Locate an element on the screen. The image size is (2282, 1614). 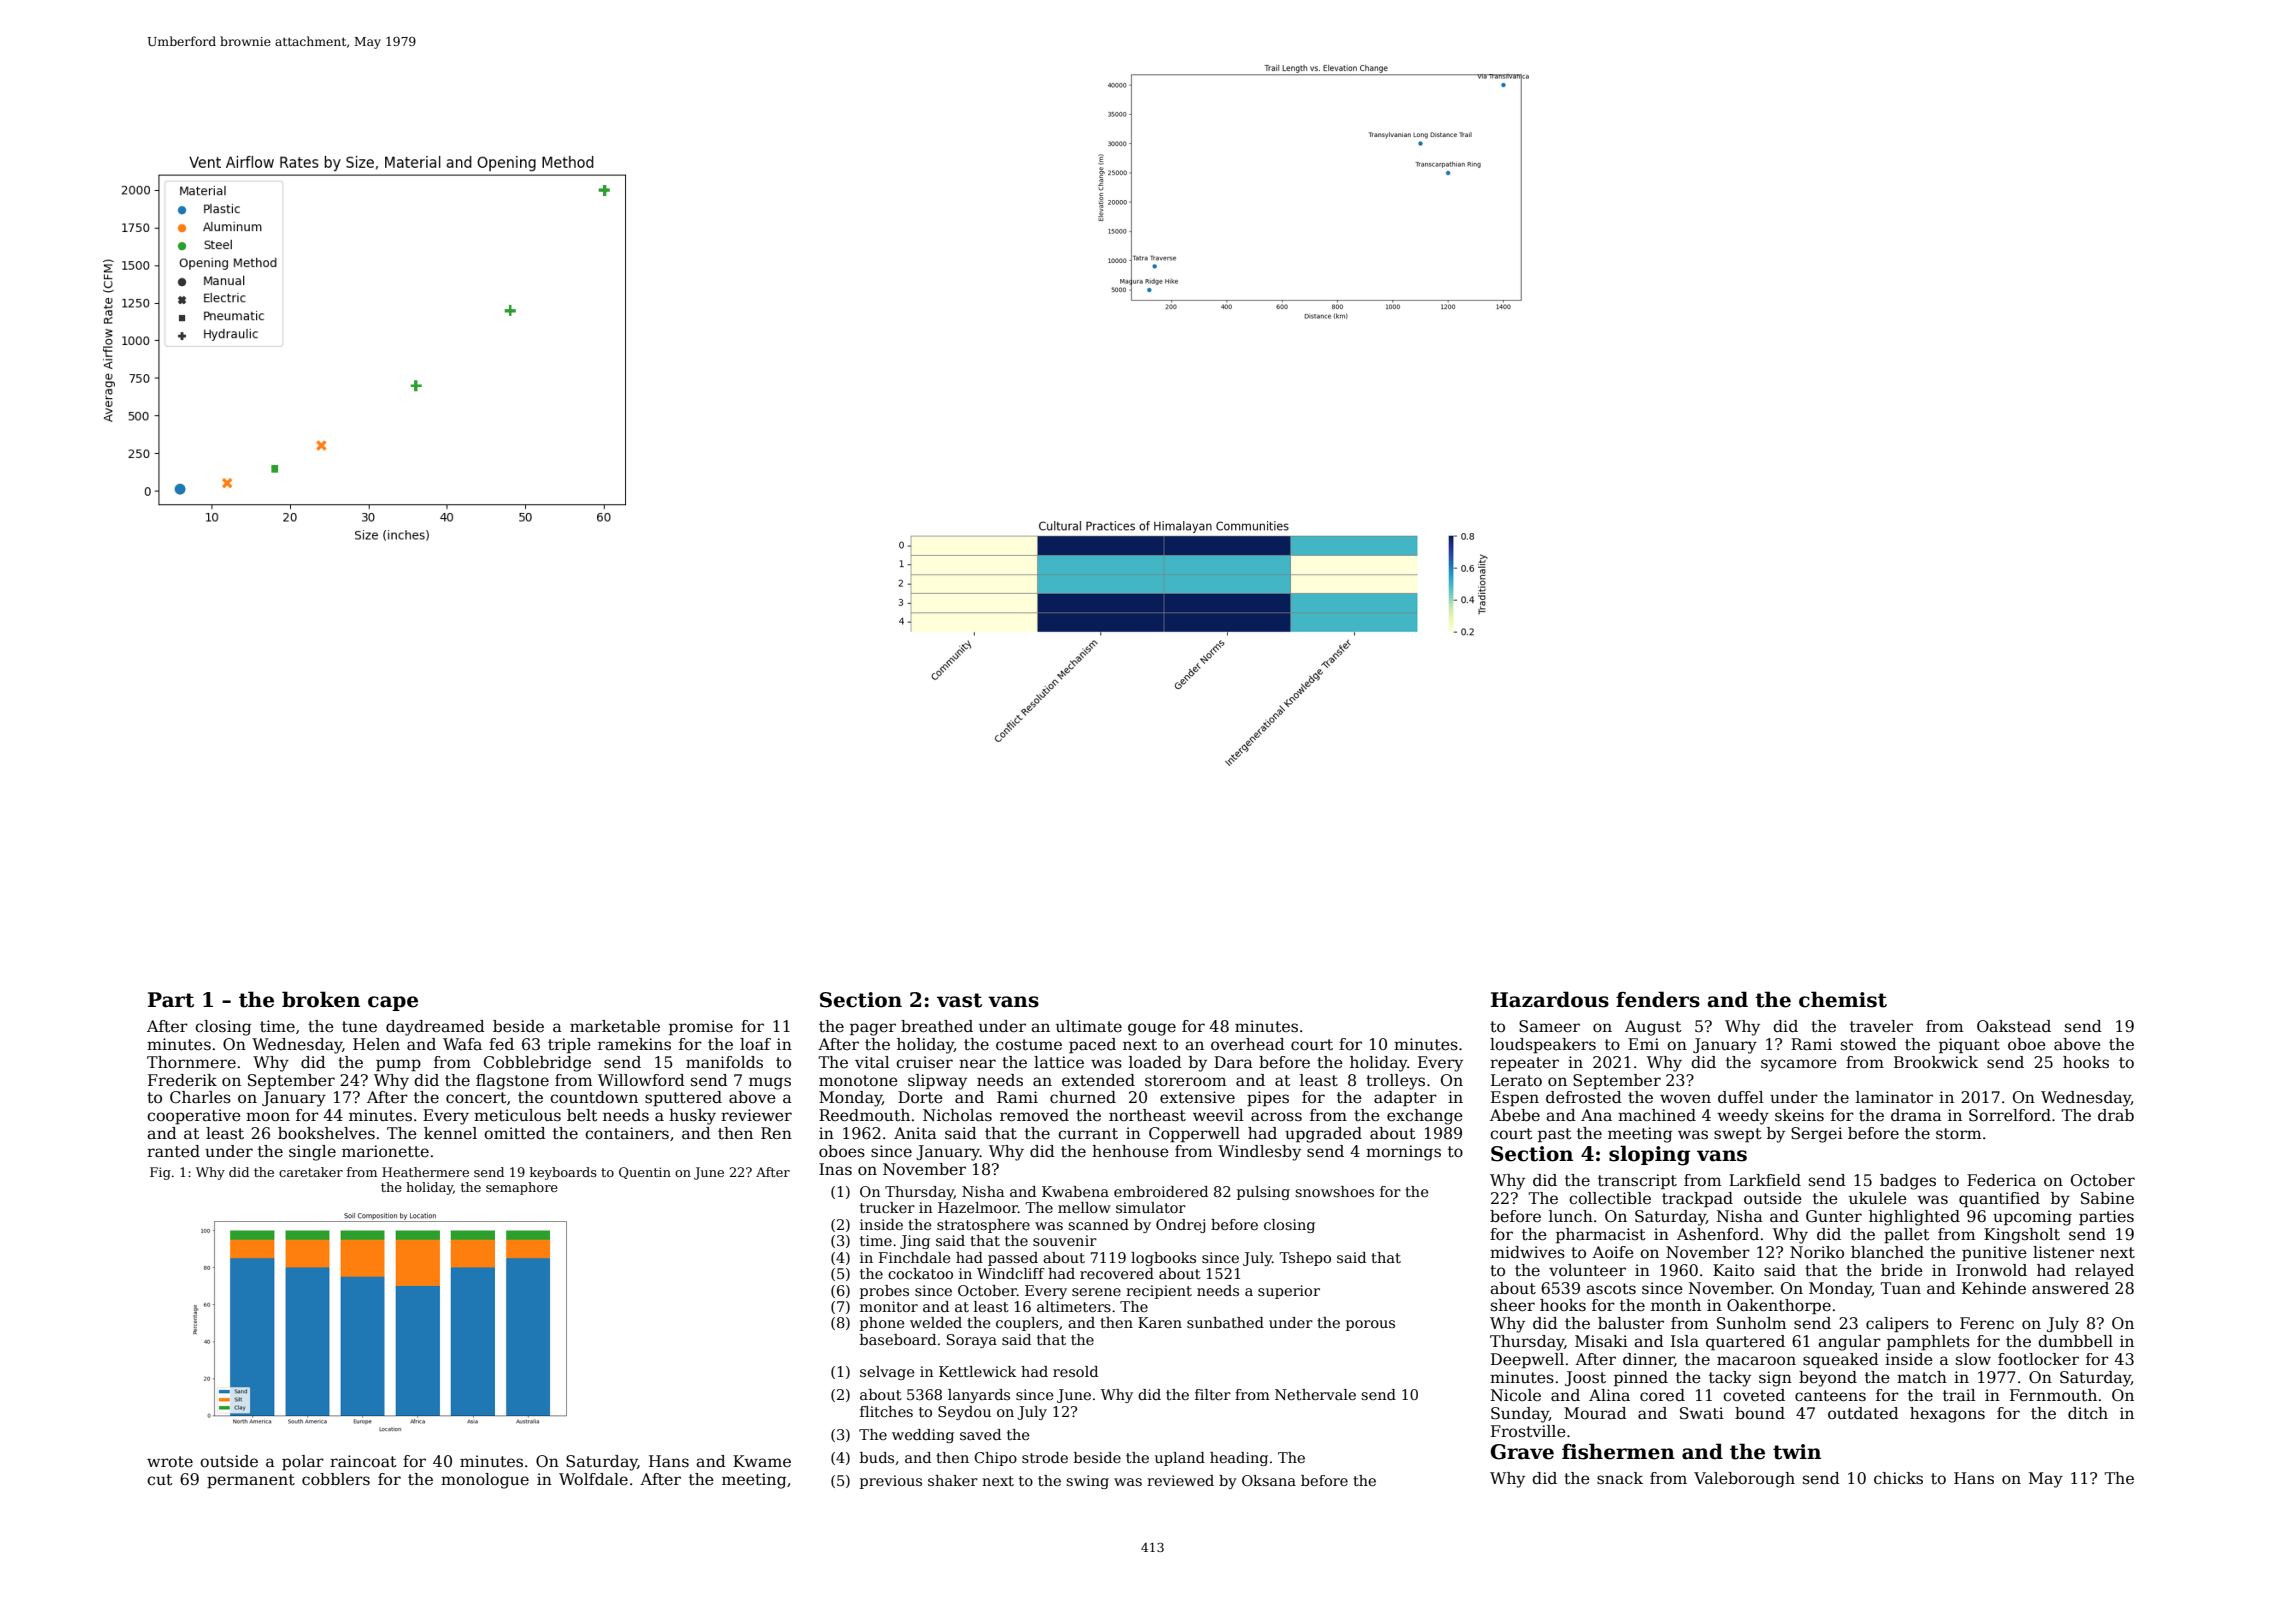
laminator is located at coordinates (1894, 1097).
